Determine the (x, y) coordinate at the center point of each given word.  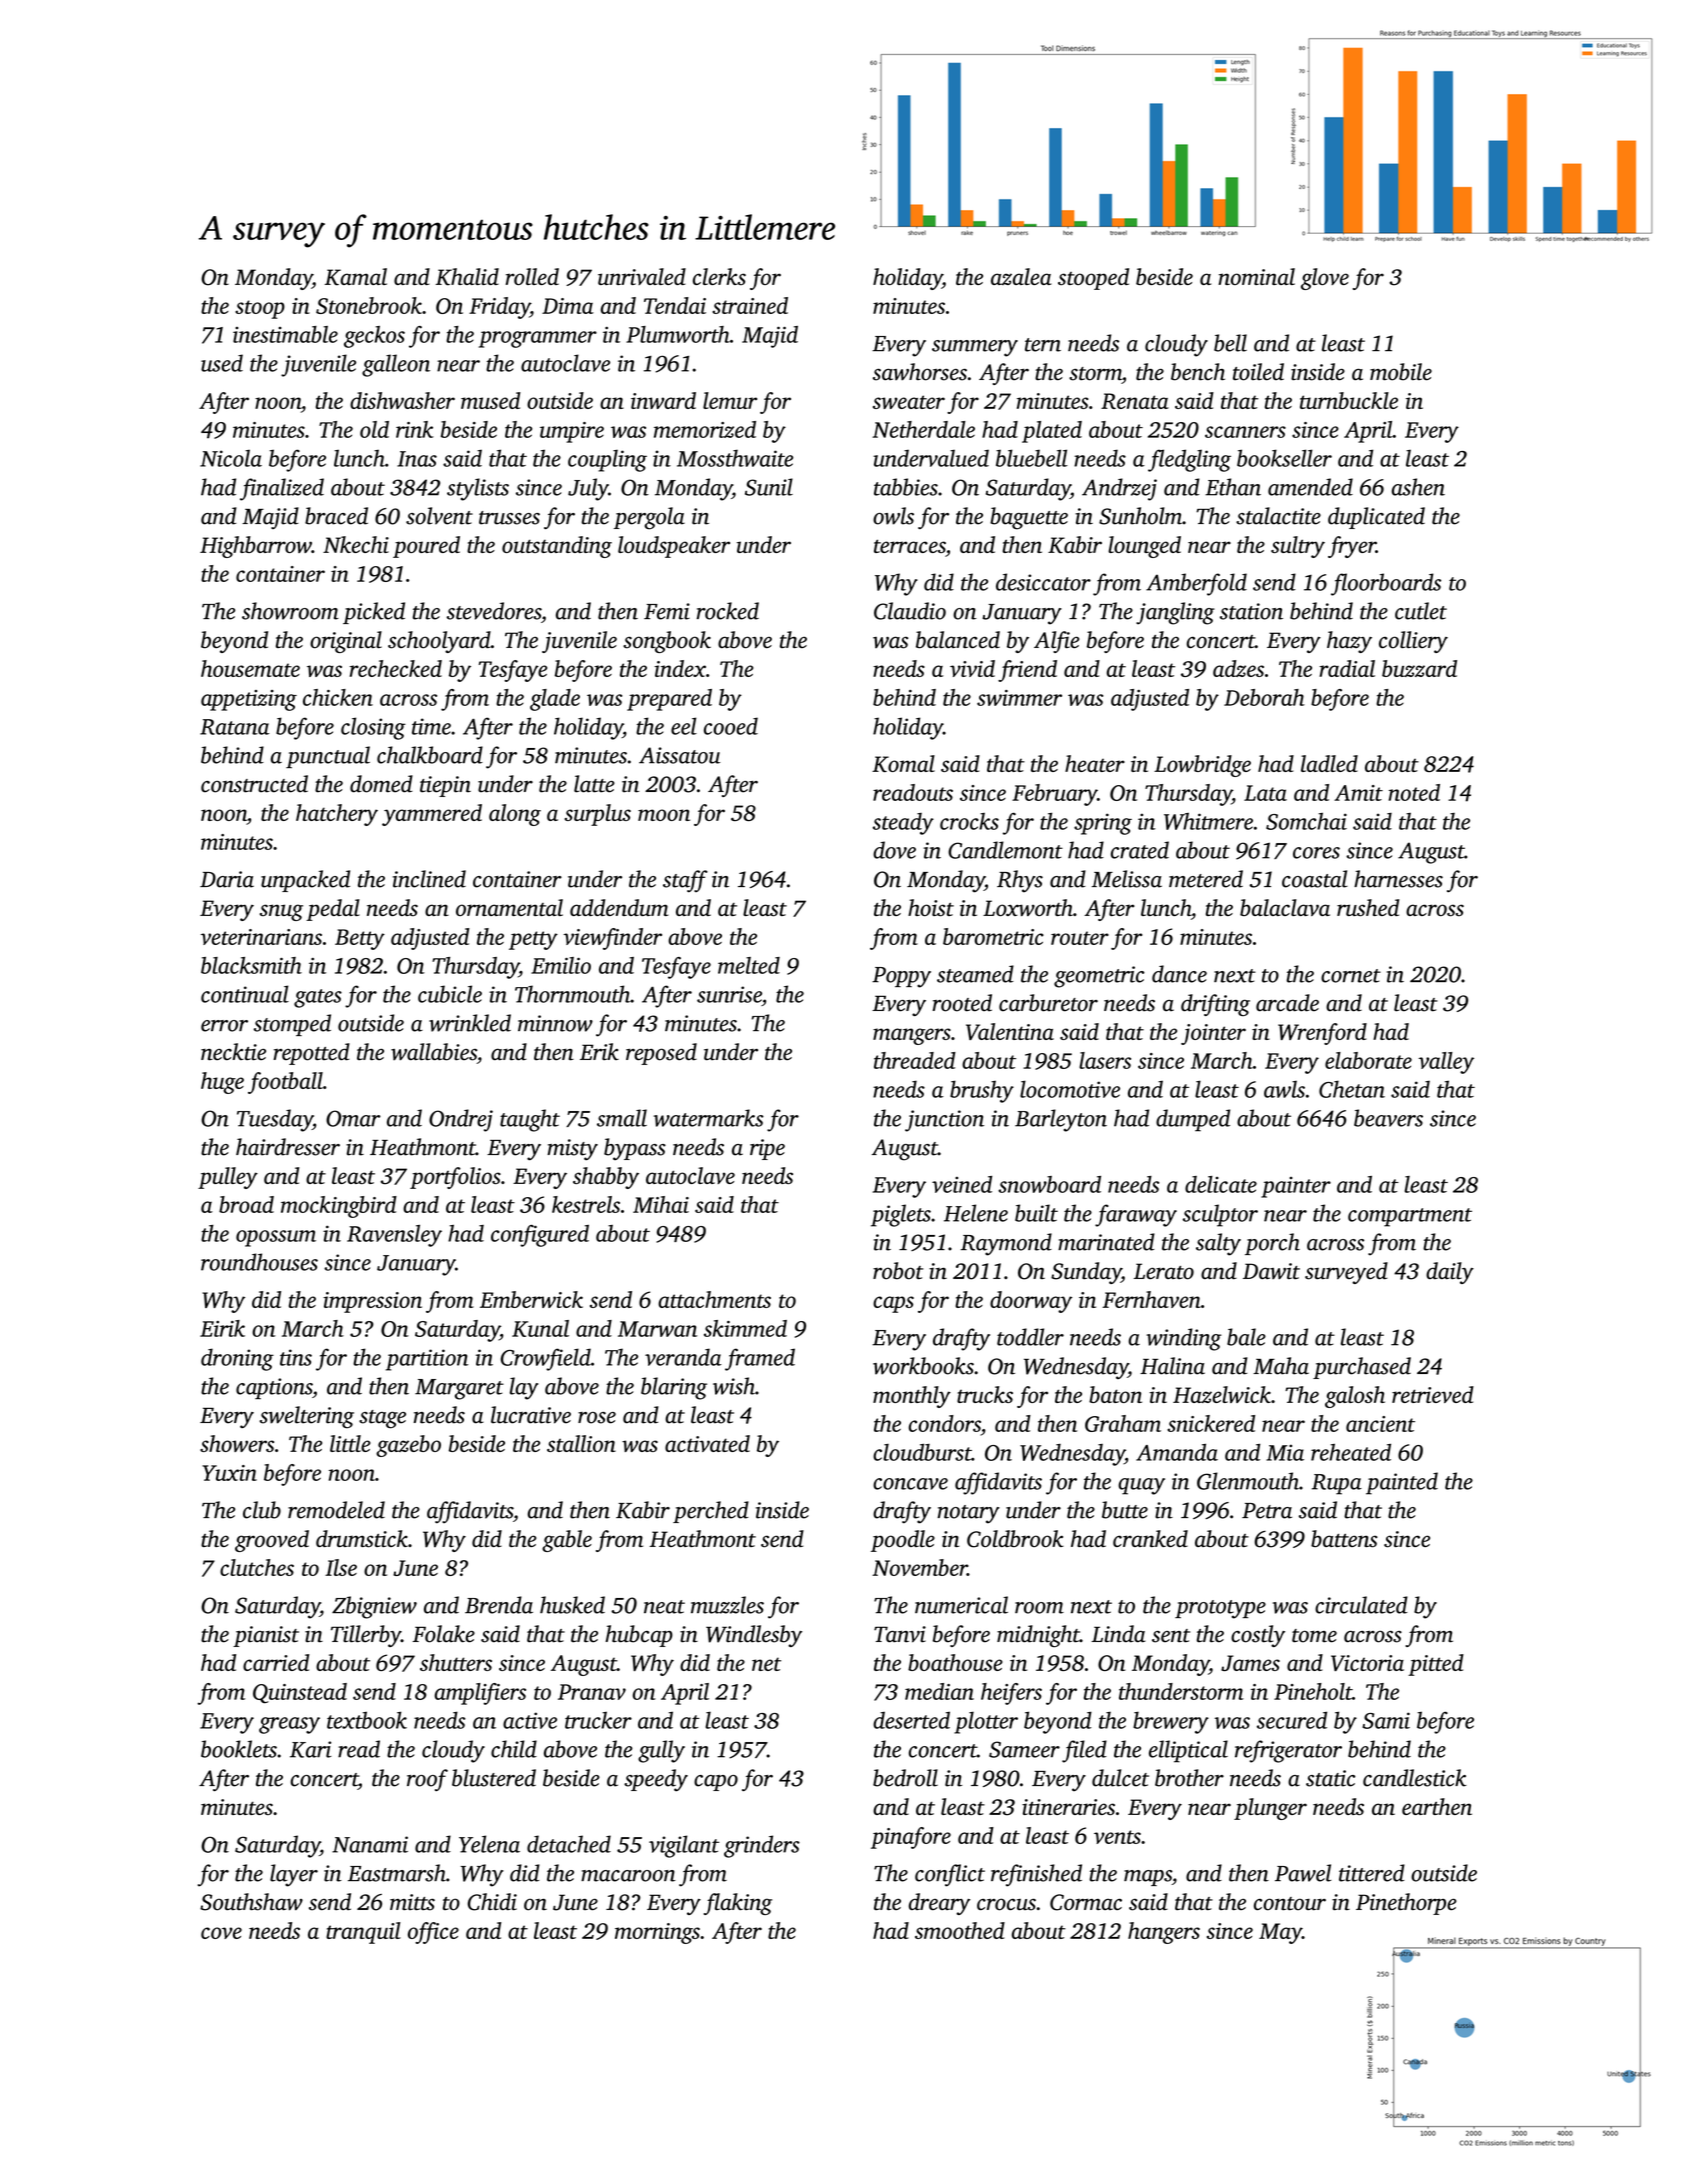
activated (707, 1443)
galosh (1355, 1397)
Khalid (467, 277)
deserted (911, 1720)
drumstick (362, 1539)
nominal (1256, 276)
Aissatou (679, 755)
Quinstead (300, 1693)
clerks (719, 276)
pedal (333, 910)
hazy (1349, 642)
